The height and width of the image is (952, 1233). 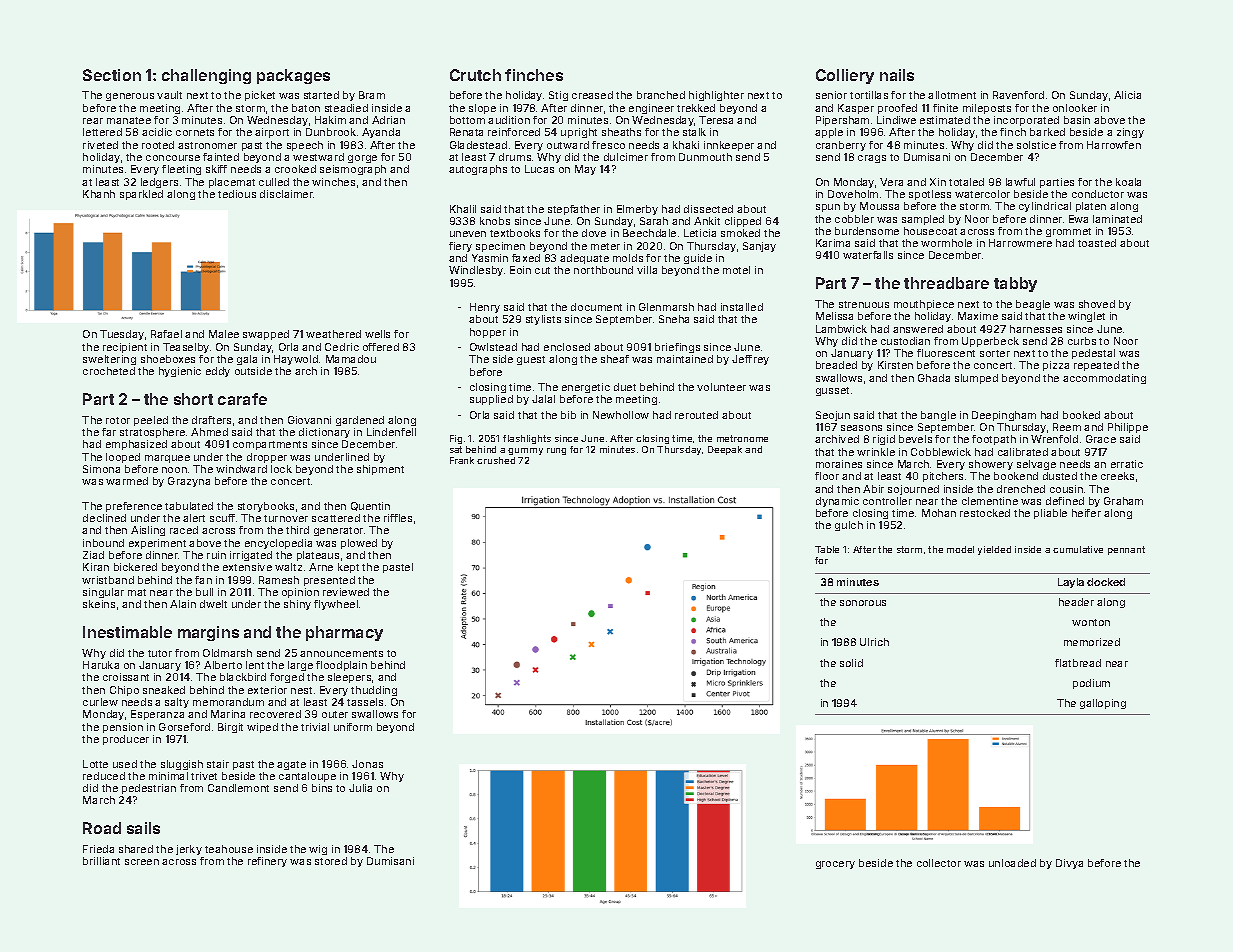 I want to click on toasted, so click(x=1097, y=243).
